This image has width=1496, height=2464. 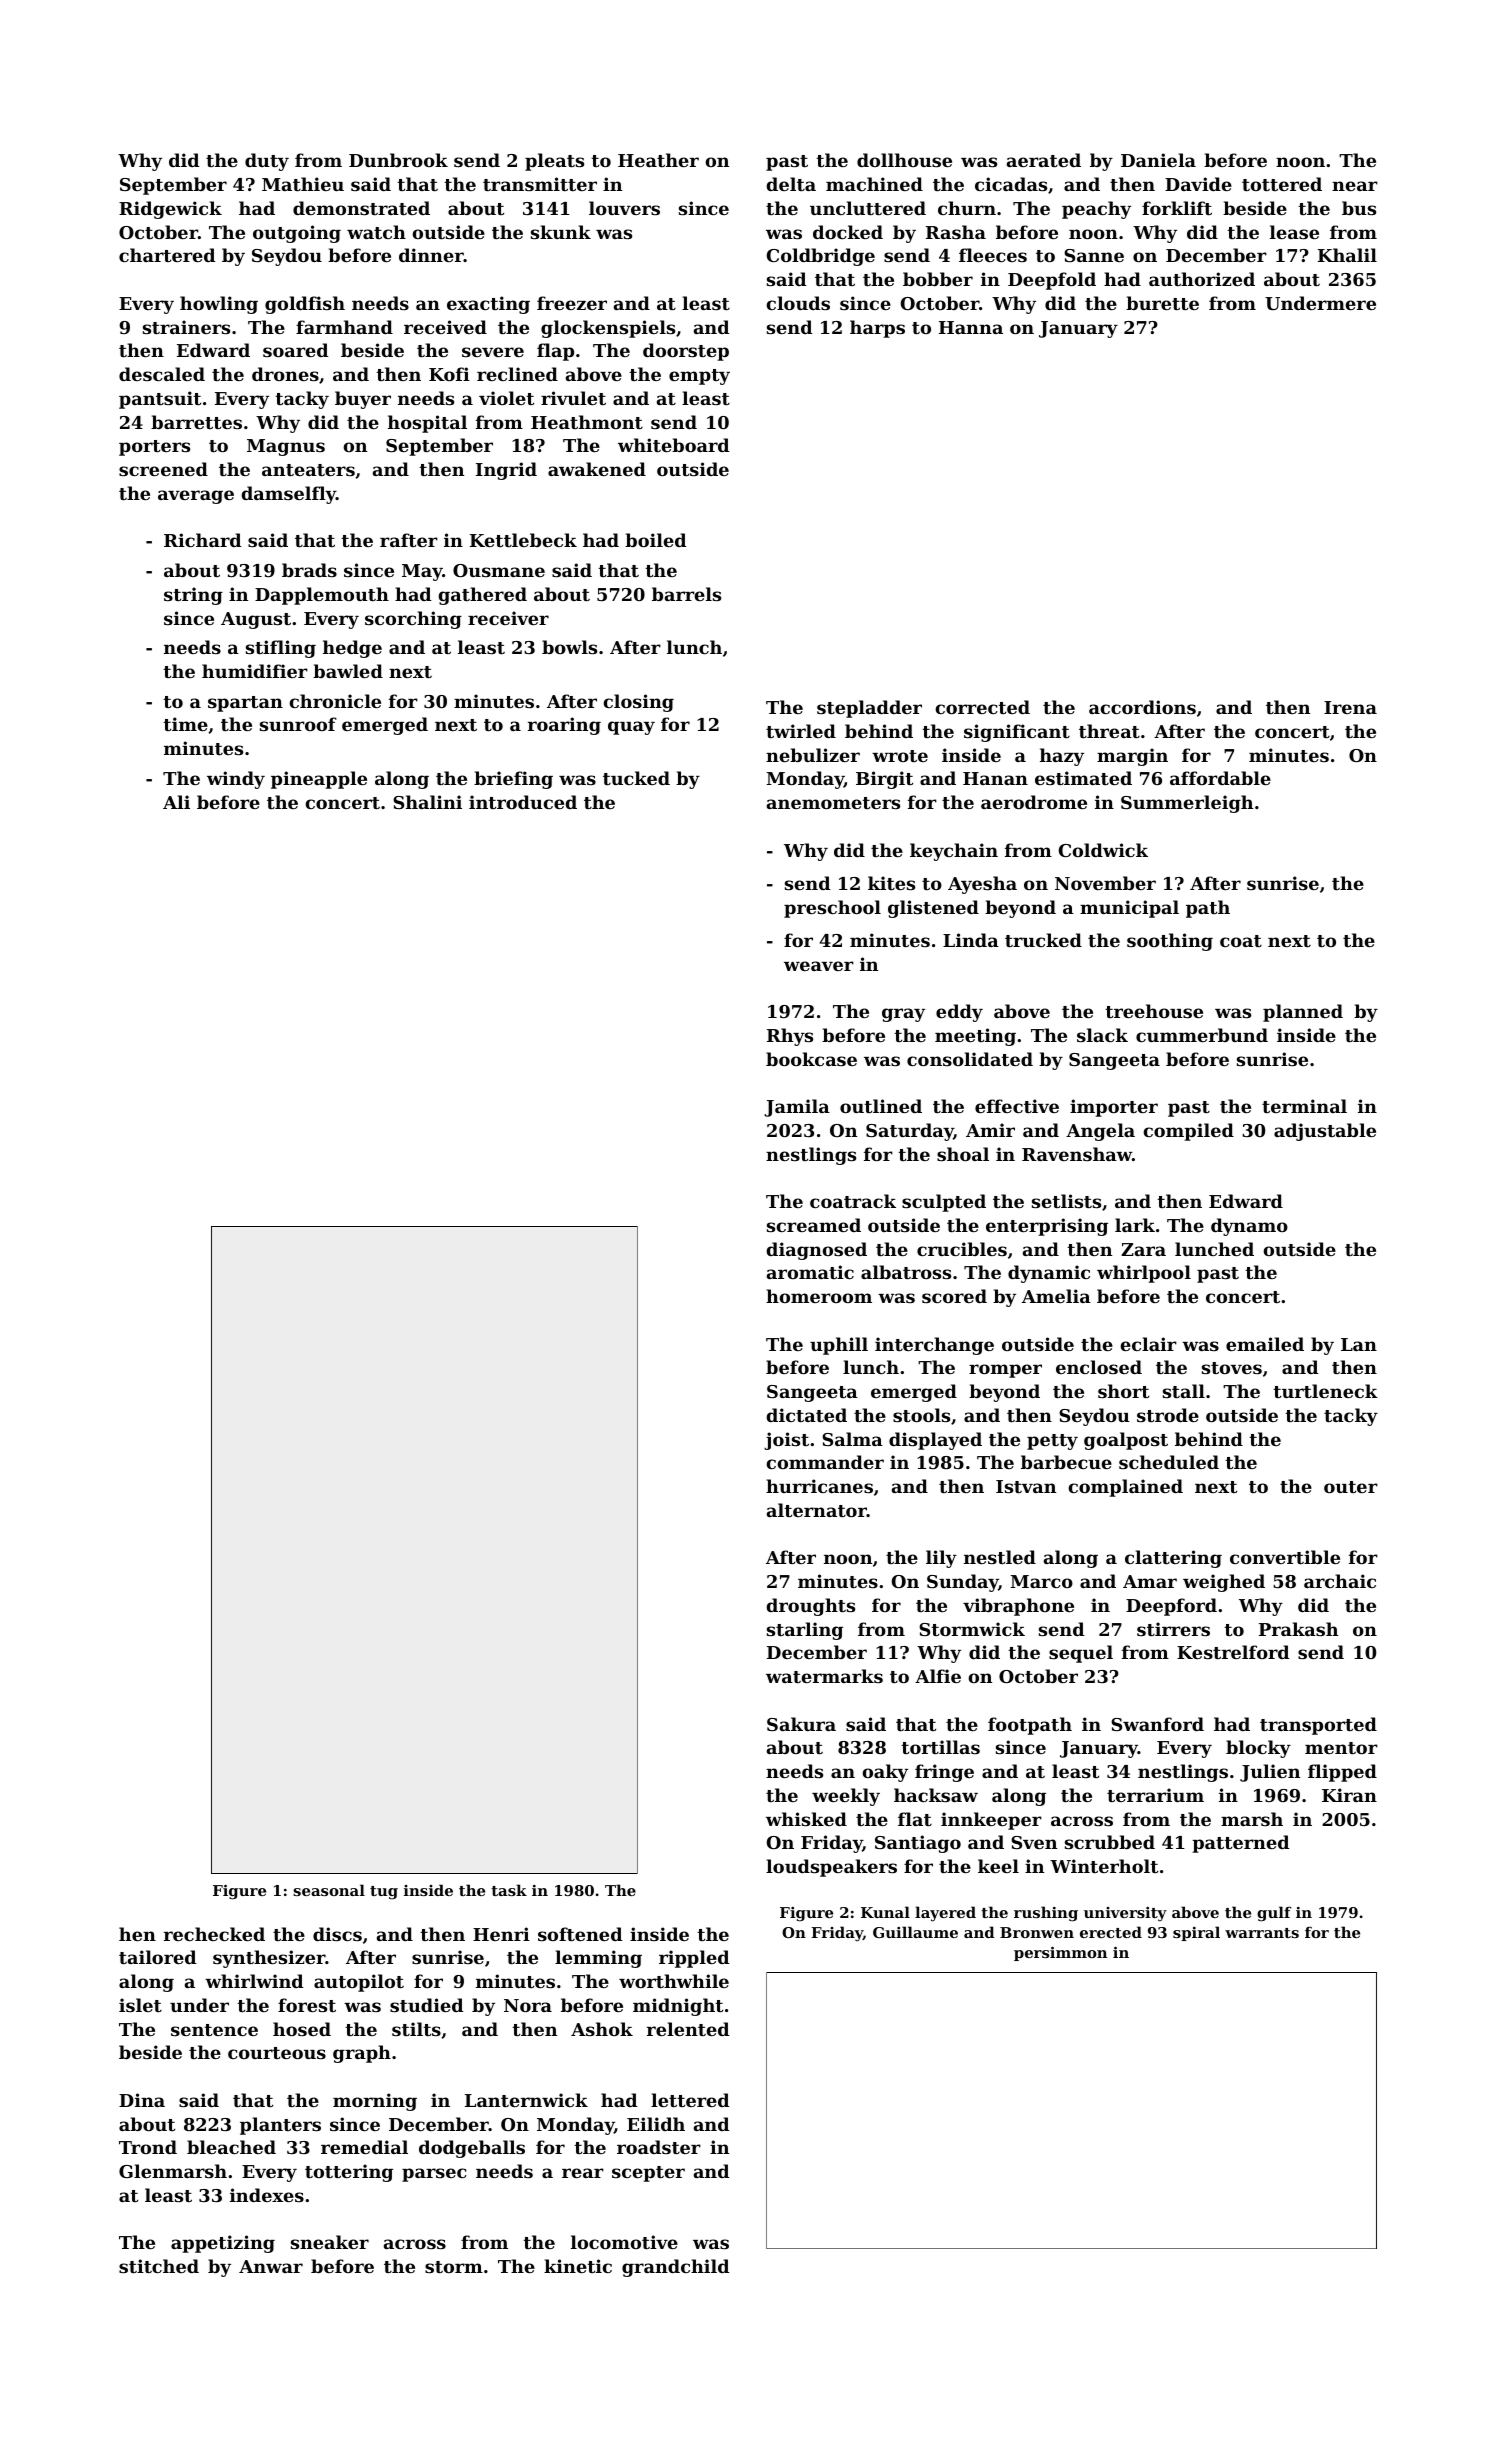 I want to click on windy, so click(x=236, y=780).
